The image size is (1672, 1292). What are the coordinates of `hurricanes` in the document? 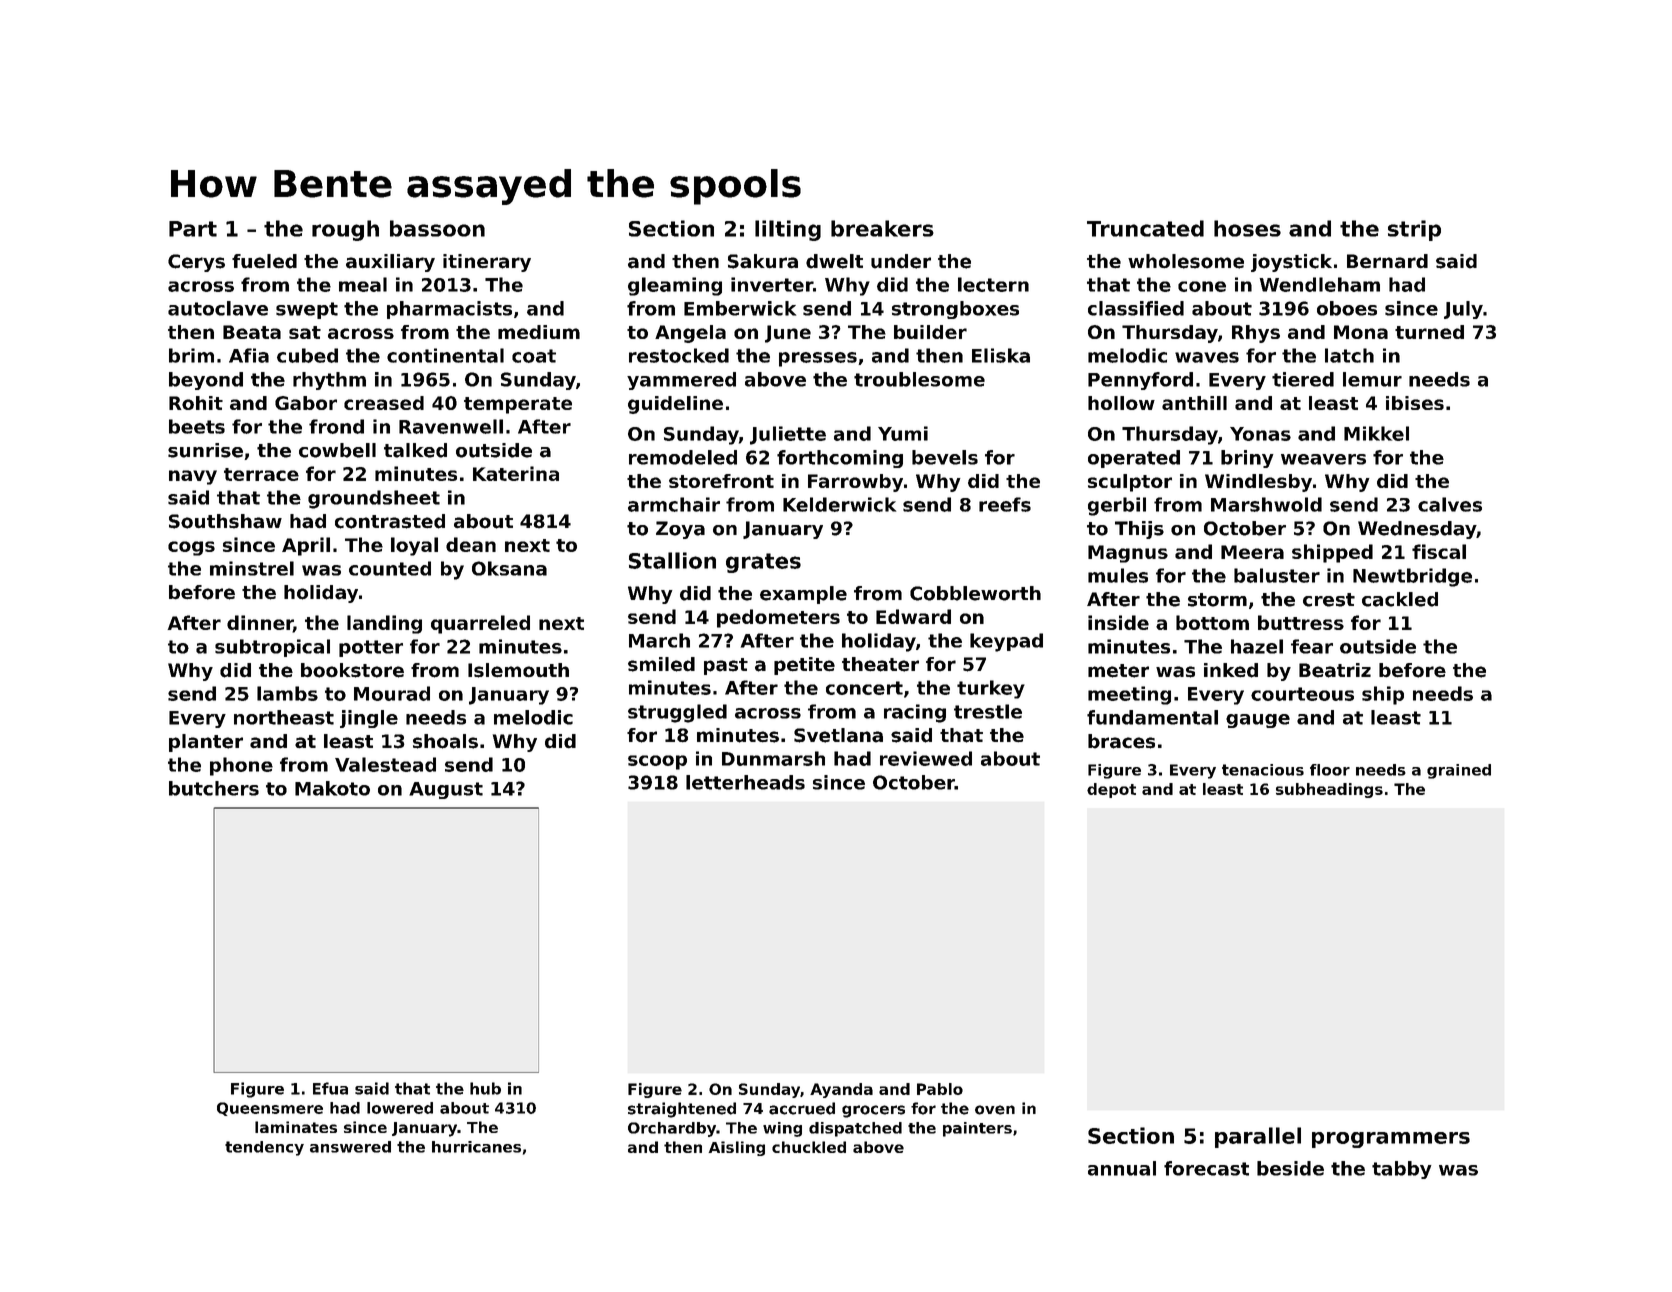 It's located at (476, 1147).
